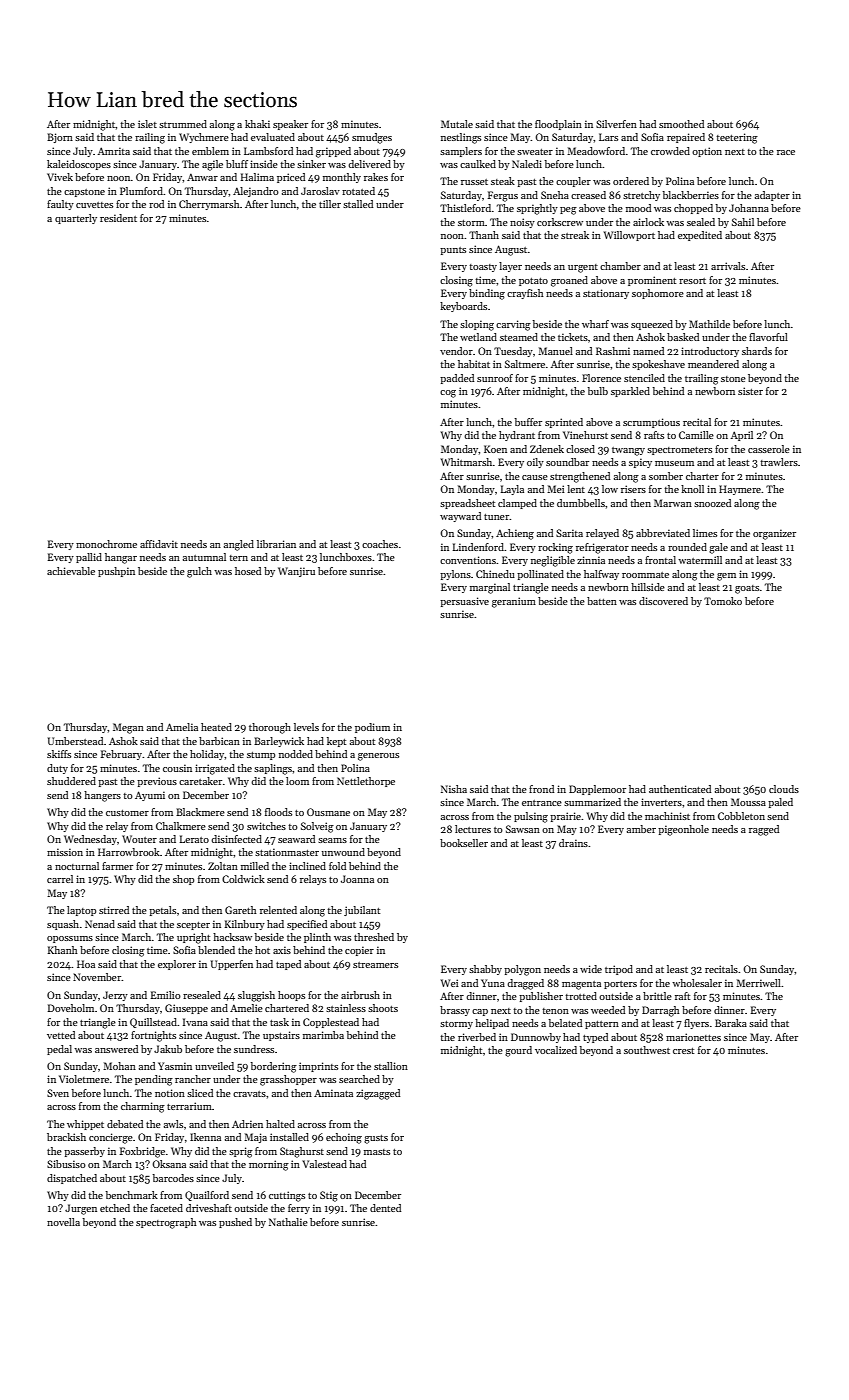 Image resolution: width=849 pixels, height=1400 pixels. Describe the element at coordinates (372, 138) in the page. I see `smudges` at that location.
